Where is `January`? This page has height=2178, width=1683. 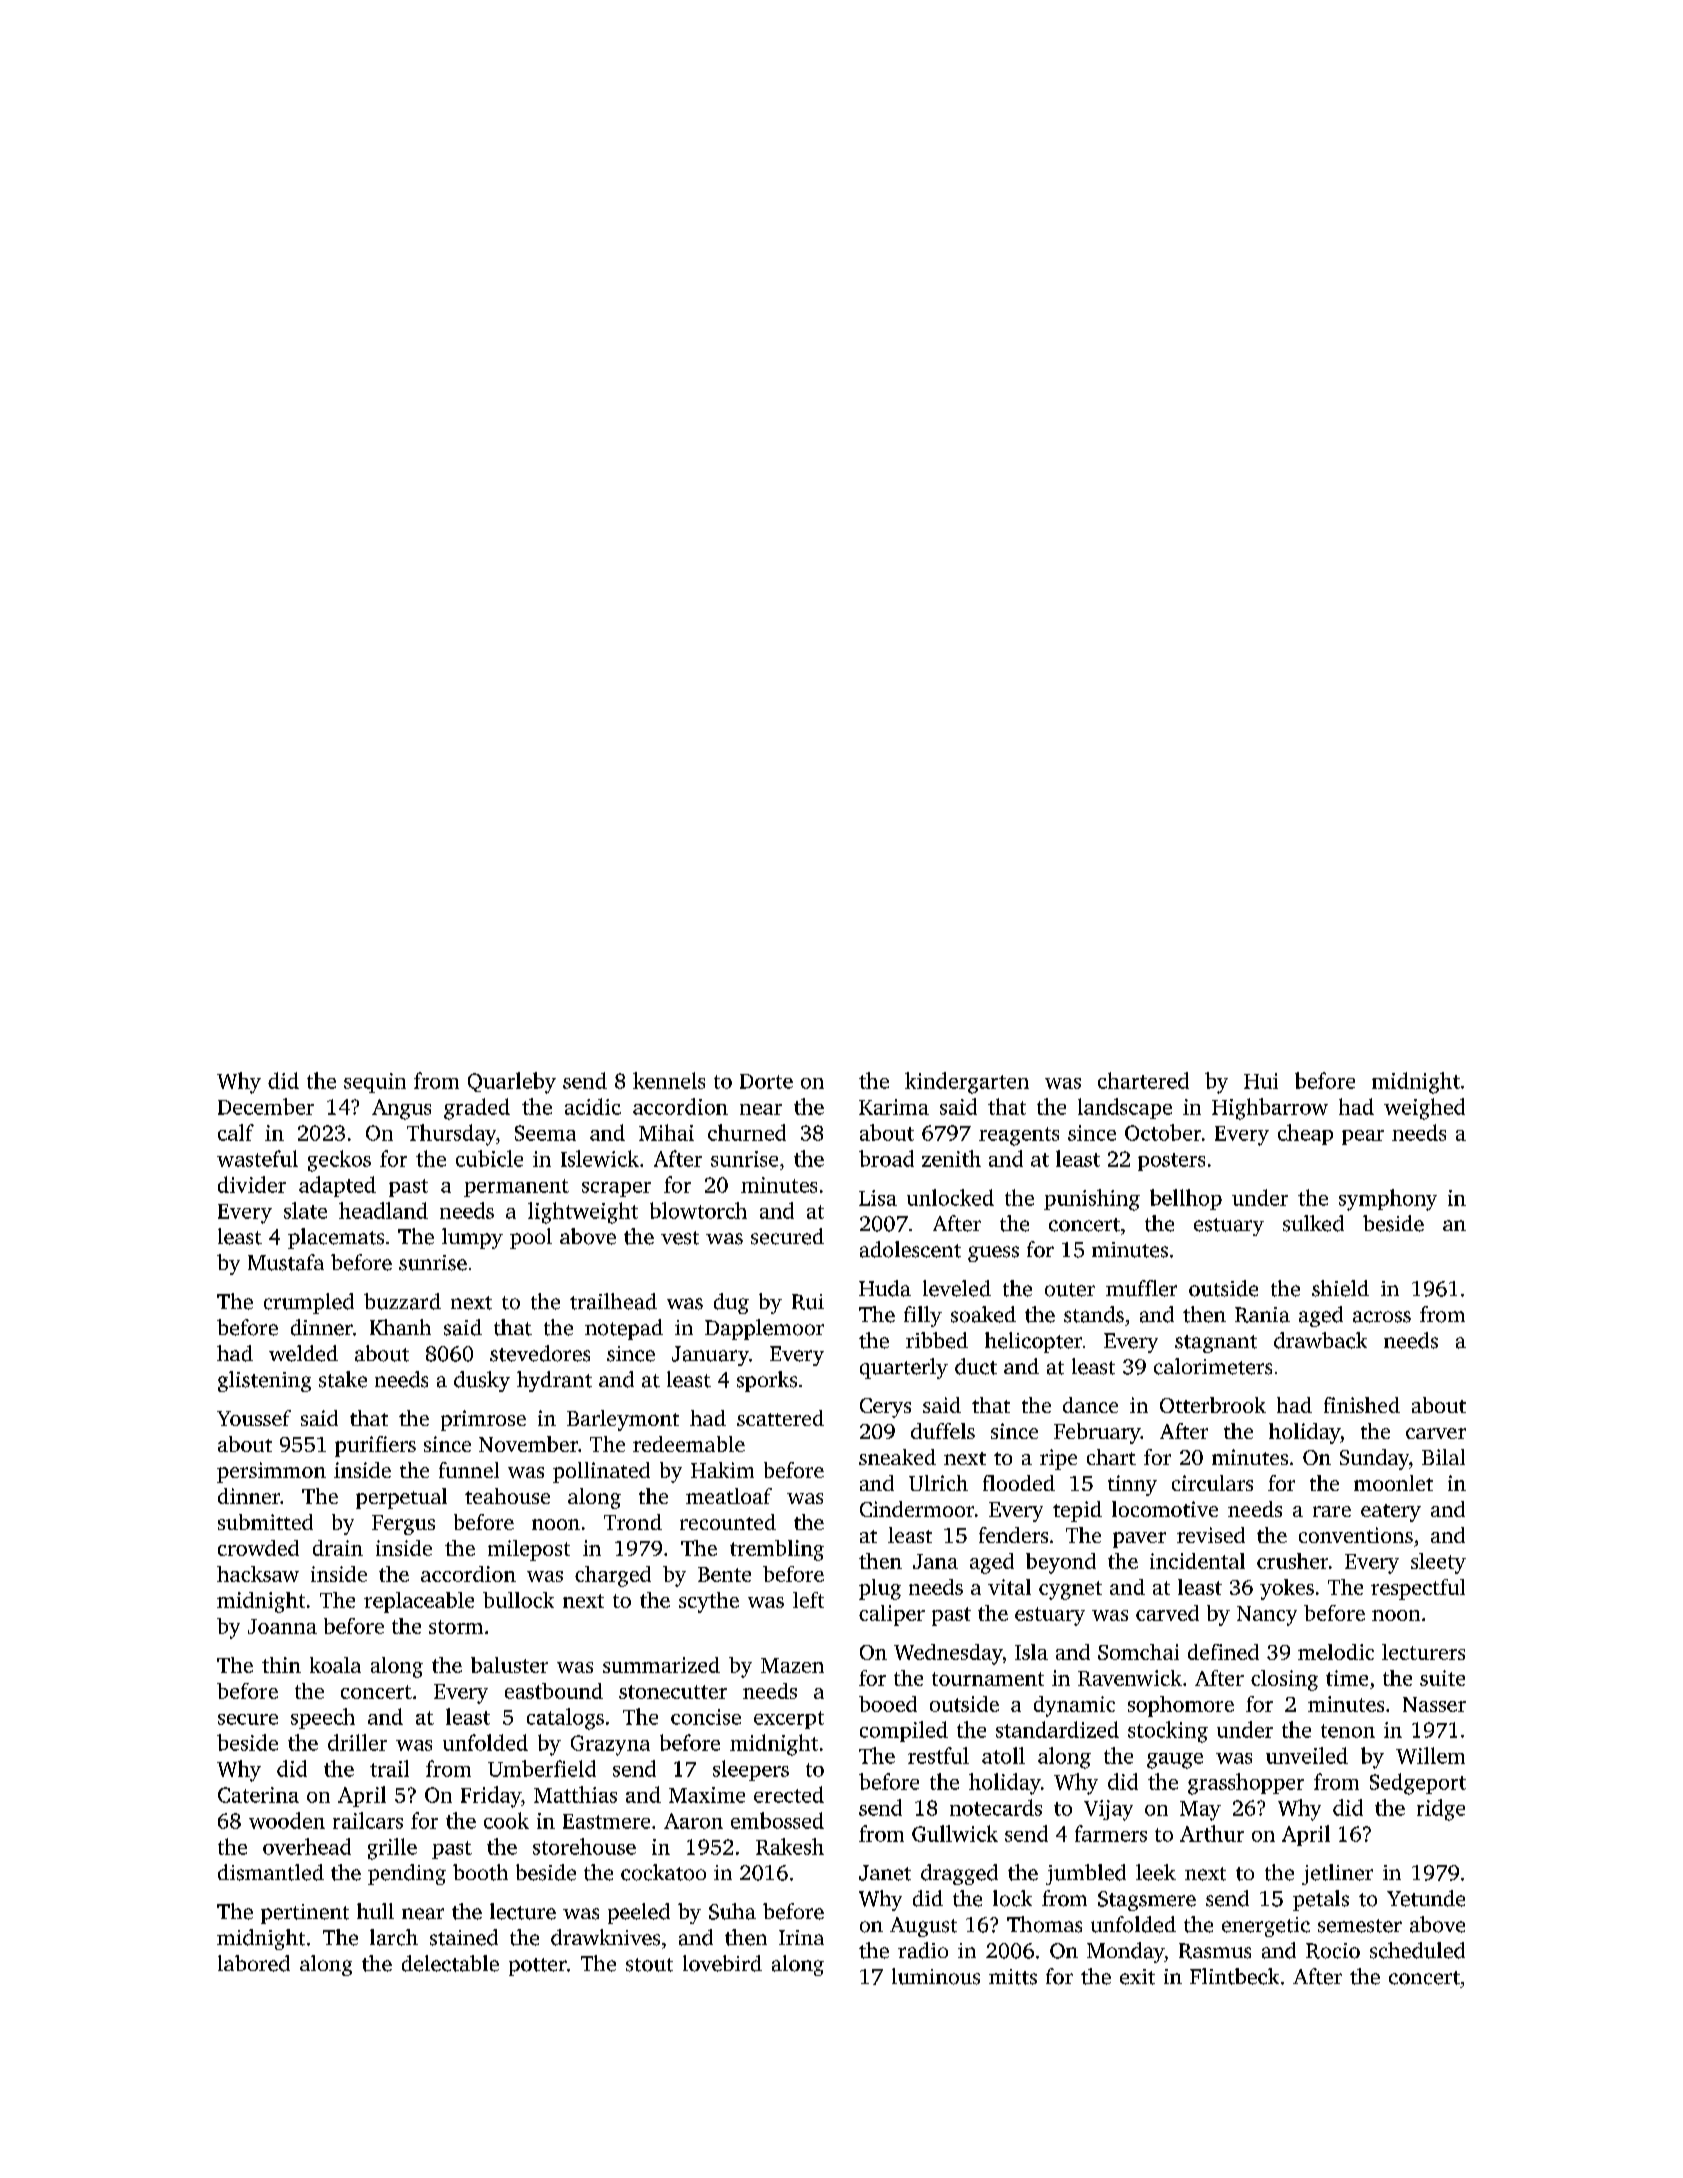
January is located at coordinates (710, 1356).
